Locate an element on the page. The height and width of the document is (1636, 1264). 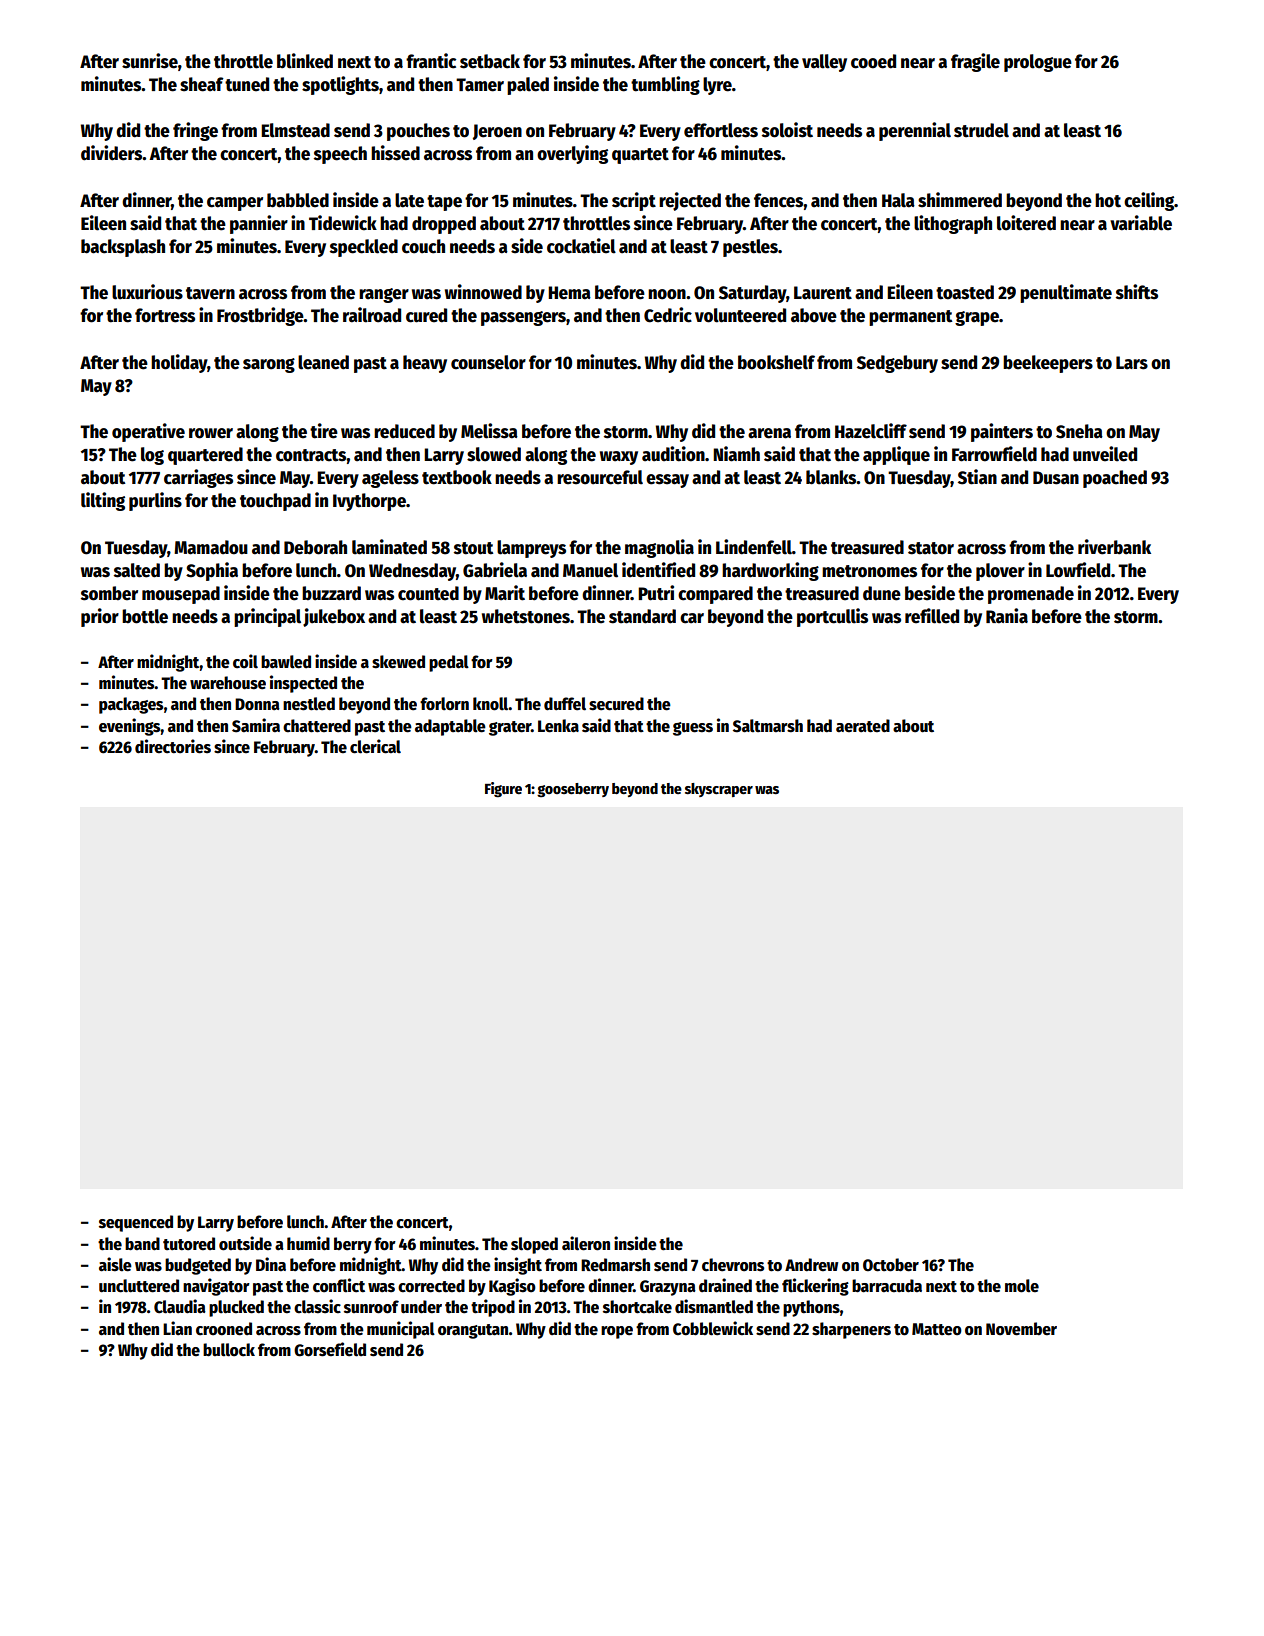
blinked is located at coordinates (305, 61).
